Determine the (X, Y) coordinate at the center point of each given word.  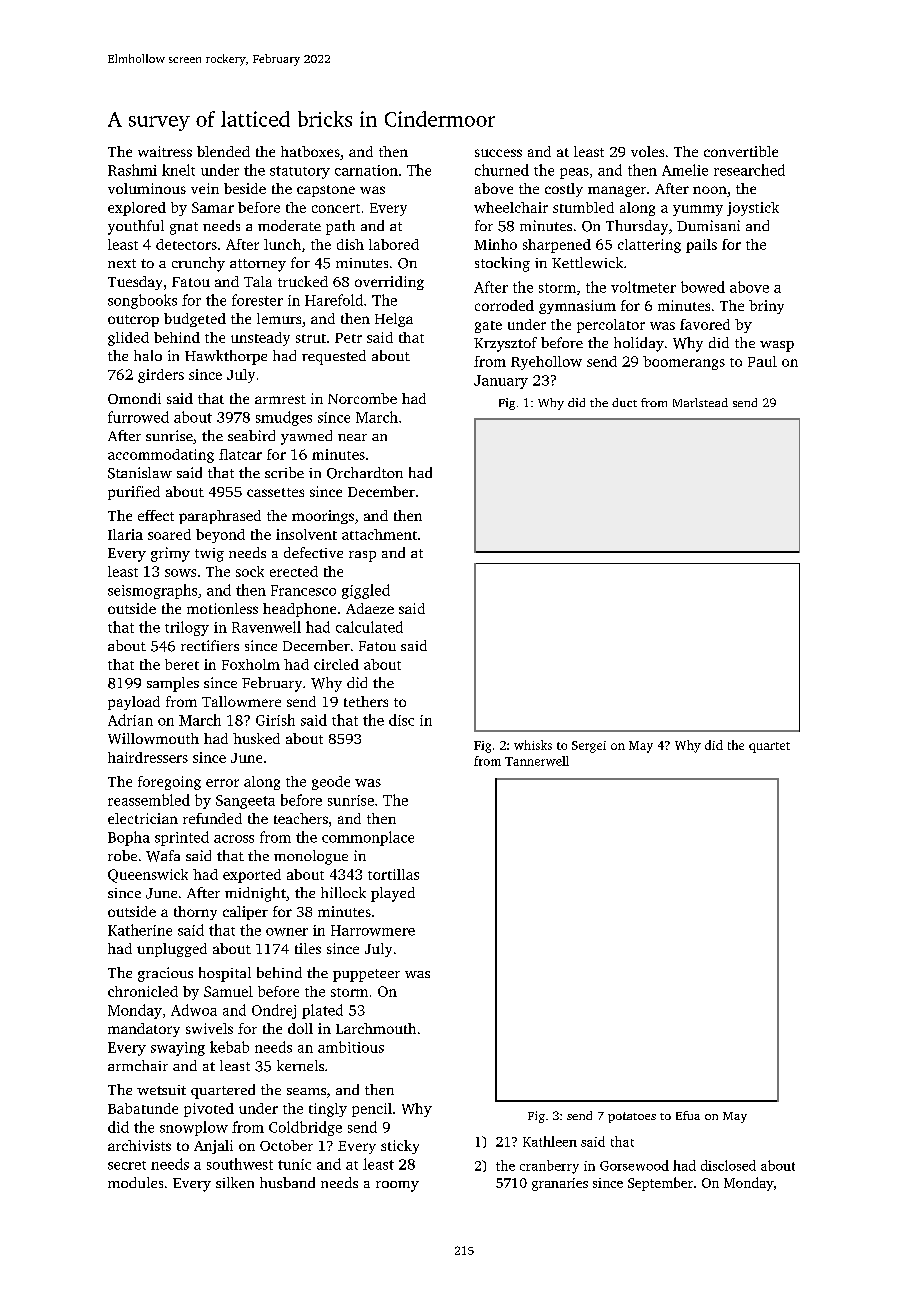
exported (252, 876)
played (393, 894)
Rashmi (132, 170)
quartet (769, 747)
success (498, 153)
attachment (379, 534)
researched (749, 170)
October (286, 1145)
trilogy (187, 628)
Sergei (589, 747)
